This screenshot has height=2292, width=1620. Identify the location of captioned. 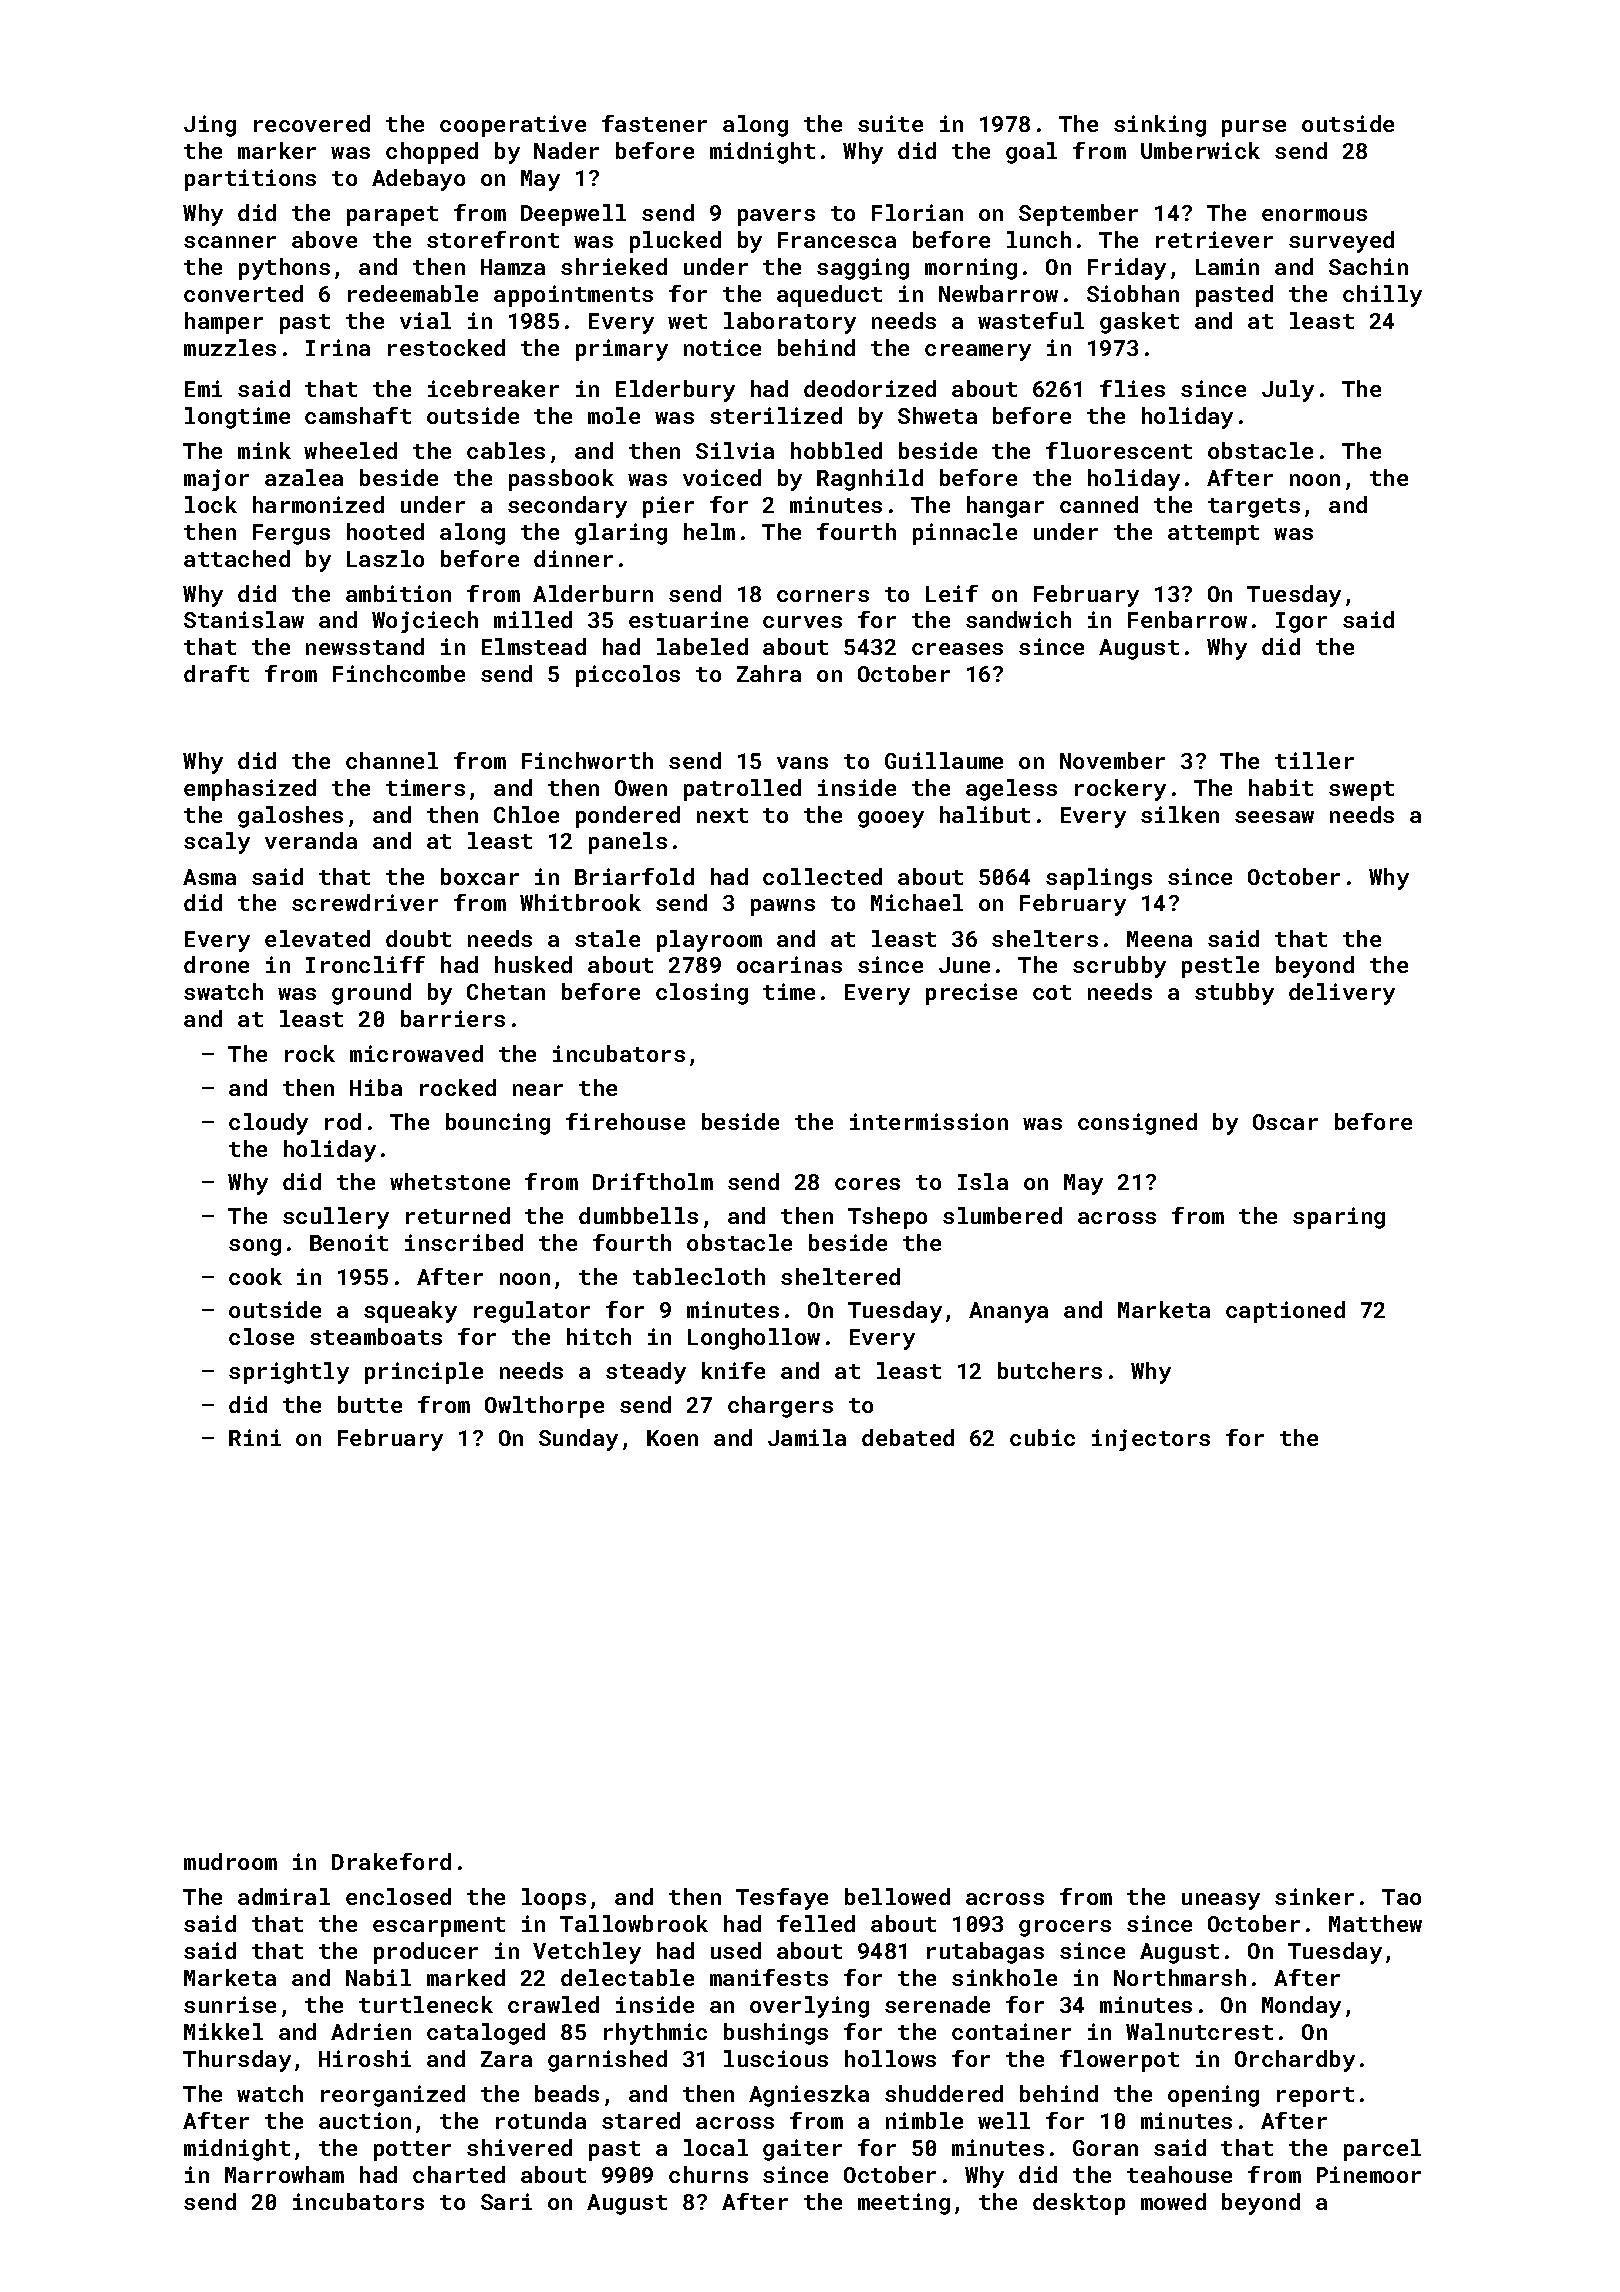
(1285, 1312).
